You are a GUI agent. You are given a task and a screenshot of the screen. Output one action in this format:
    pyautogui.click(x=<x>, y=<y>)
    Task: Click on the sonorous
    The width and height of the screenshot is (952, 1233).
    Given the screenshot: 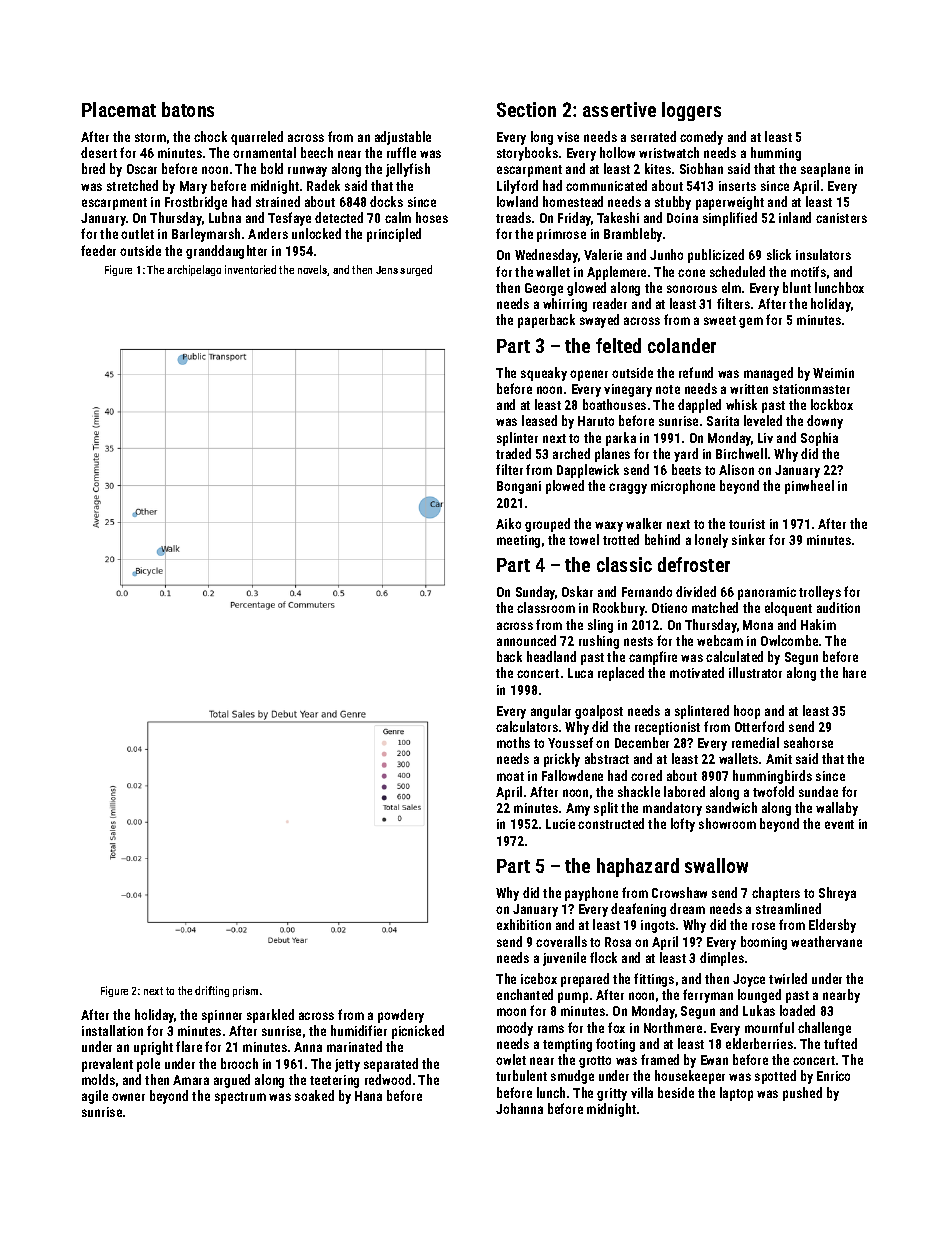 What is the action you would take?
    pyautogui.click(x=692, y=289)
